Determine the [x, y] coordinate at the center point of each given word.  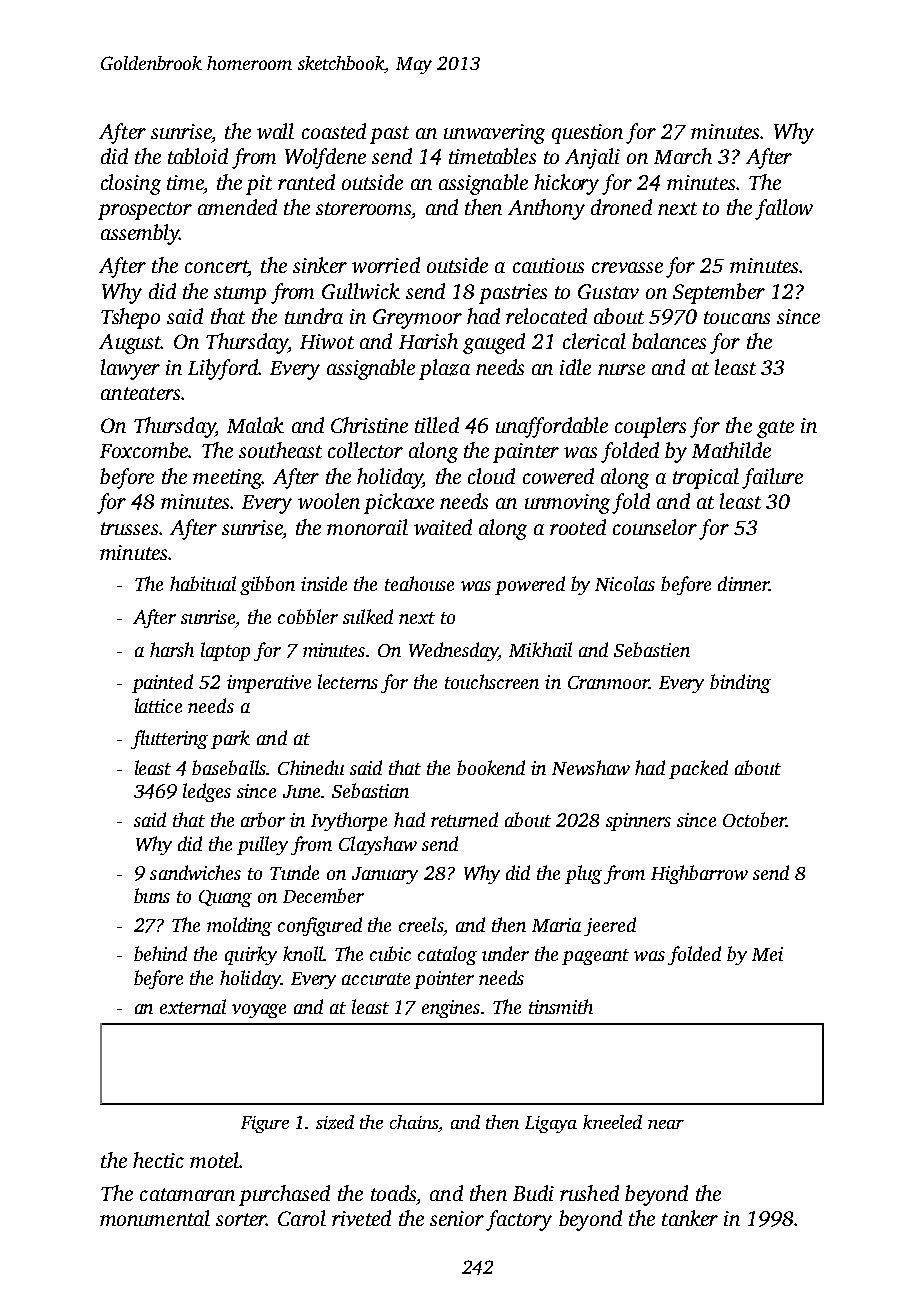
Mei [767, 954]
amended [237, 207]
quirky [251, 955]
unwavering [494, 134]
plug [583, 874]
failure [772, 478]
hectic [158, 1160]
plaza [444, 369]
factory [519, 1220]
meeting [227, 479]
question [587, 134]
